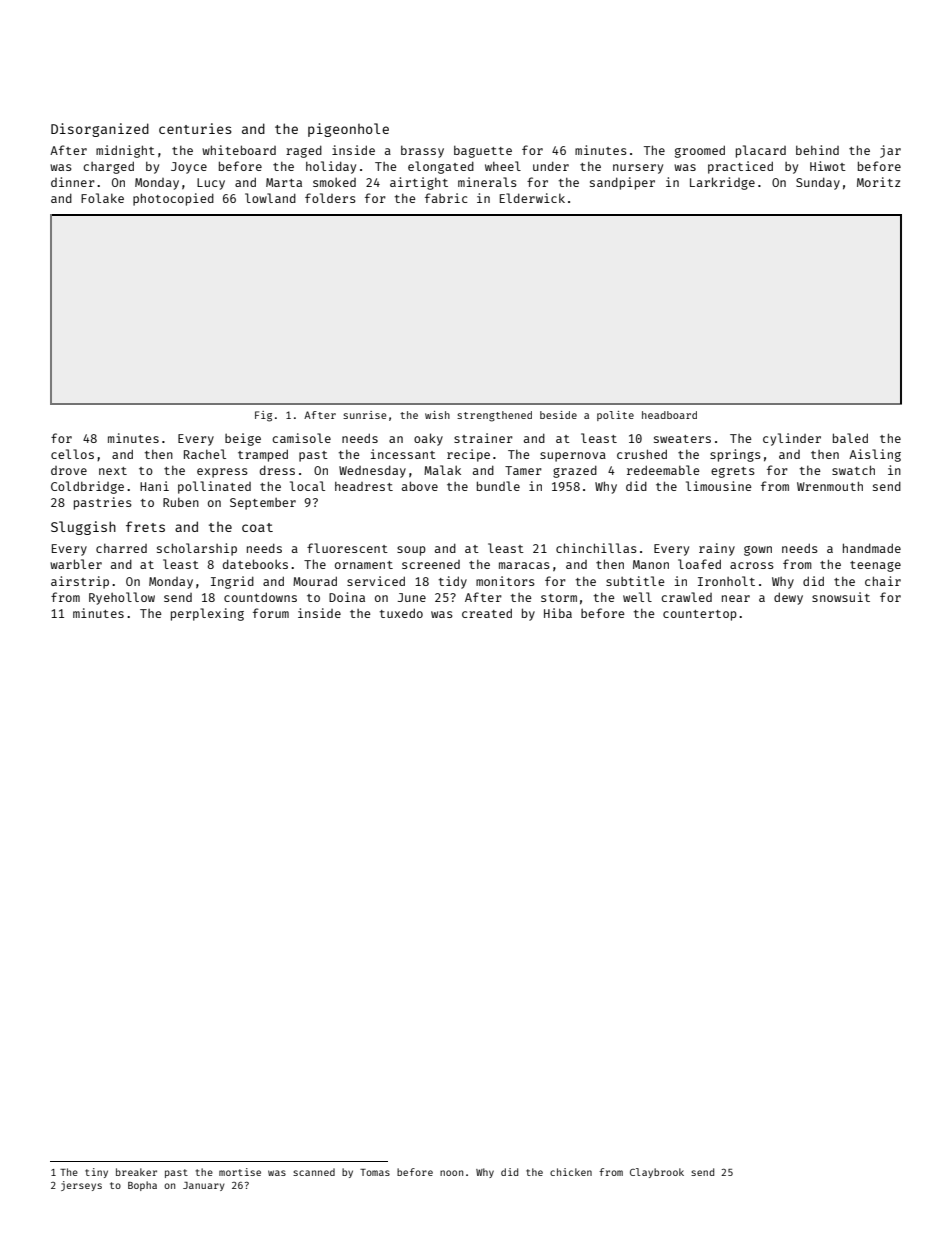 This screenshot has height=1233, width=952. What do you see at coordinates (657, 1173) in the screenshot?
I see `Claybrook` at bounding box center [657, 1173].
